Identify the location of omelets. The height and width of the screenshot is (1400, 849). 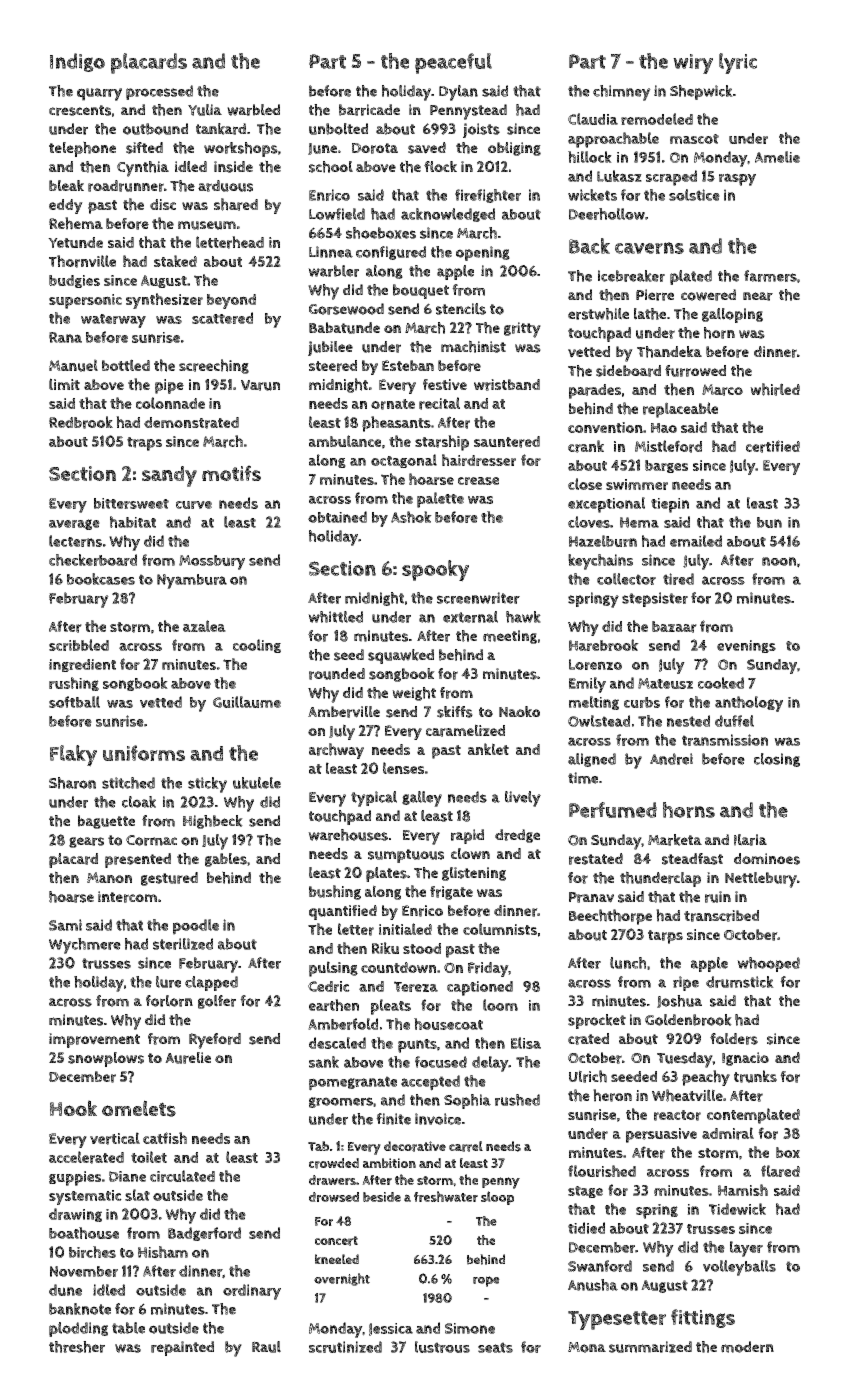
(139, 1108).
